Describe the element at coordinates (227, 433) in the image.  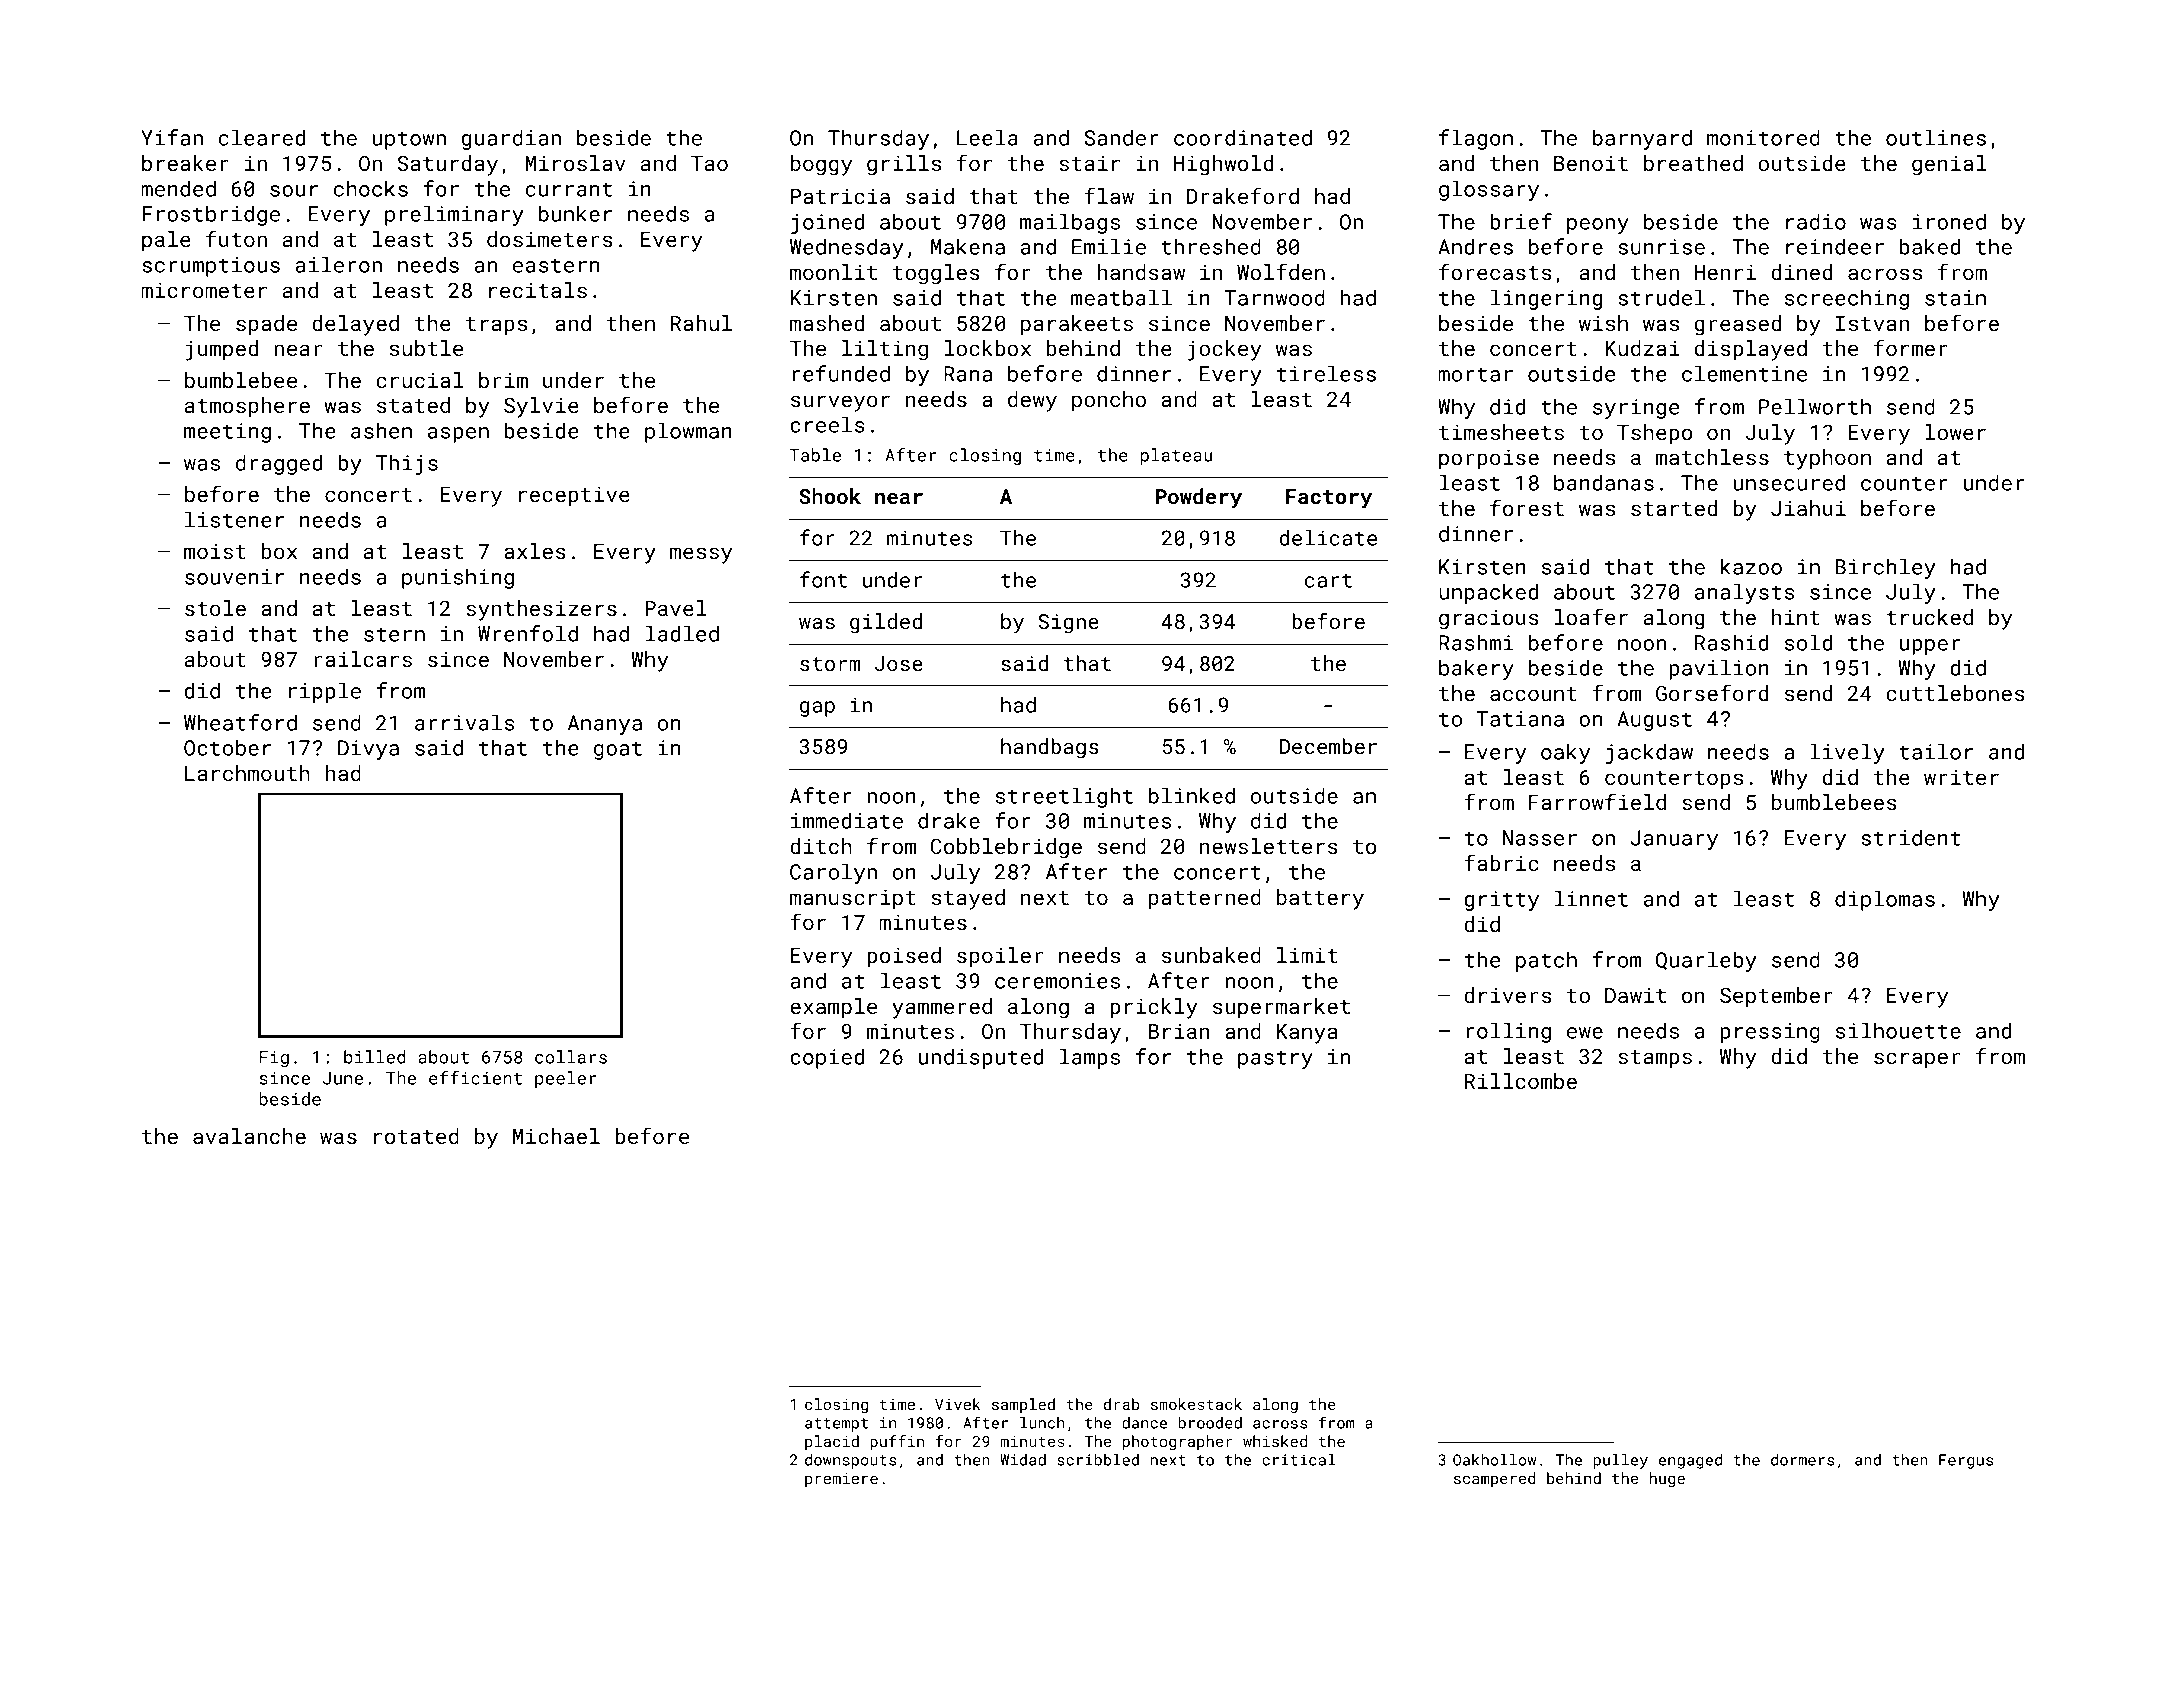
I see `meeting` at that location.
